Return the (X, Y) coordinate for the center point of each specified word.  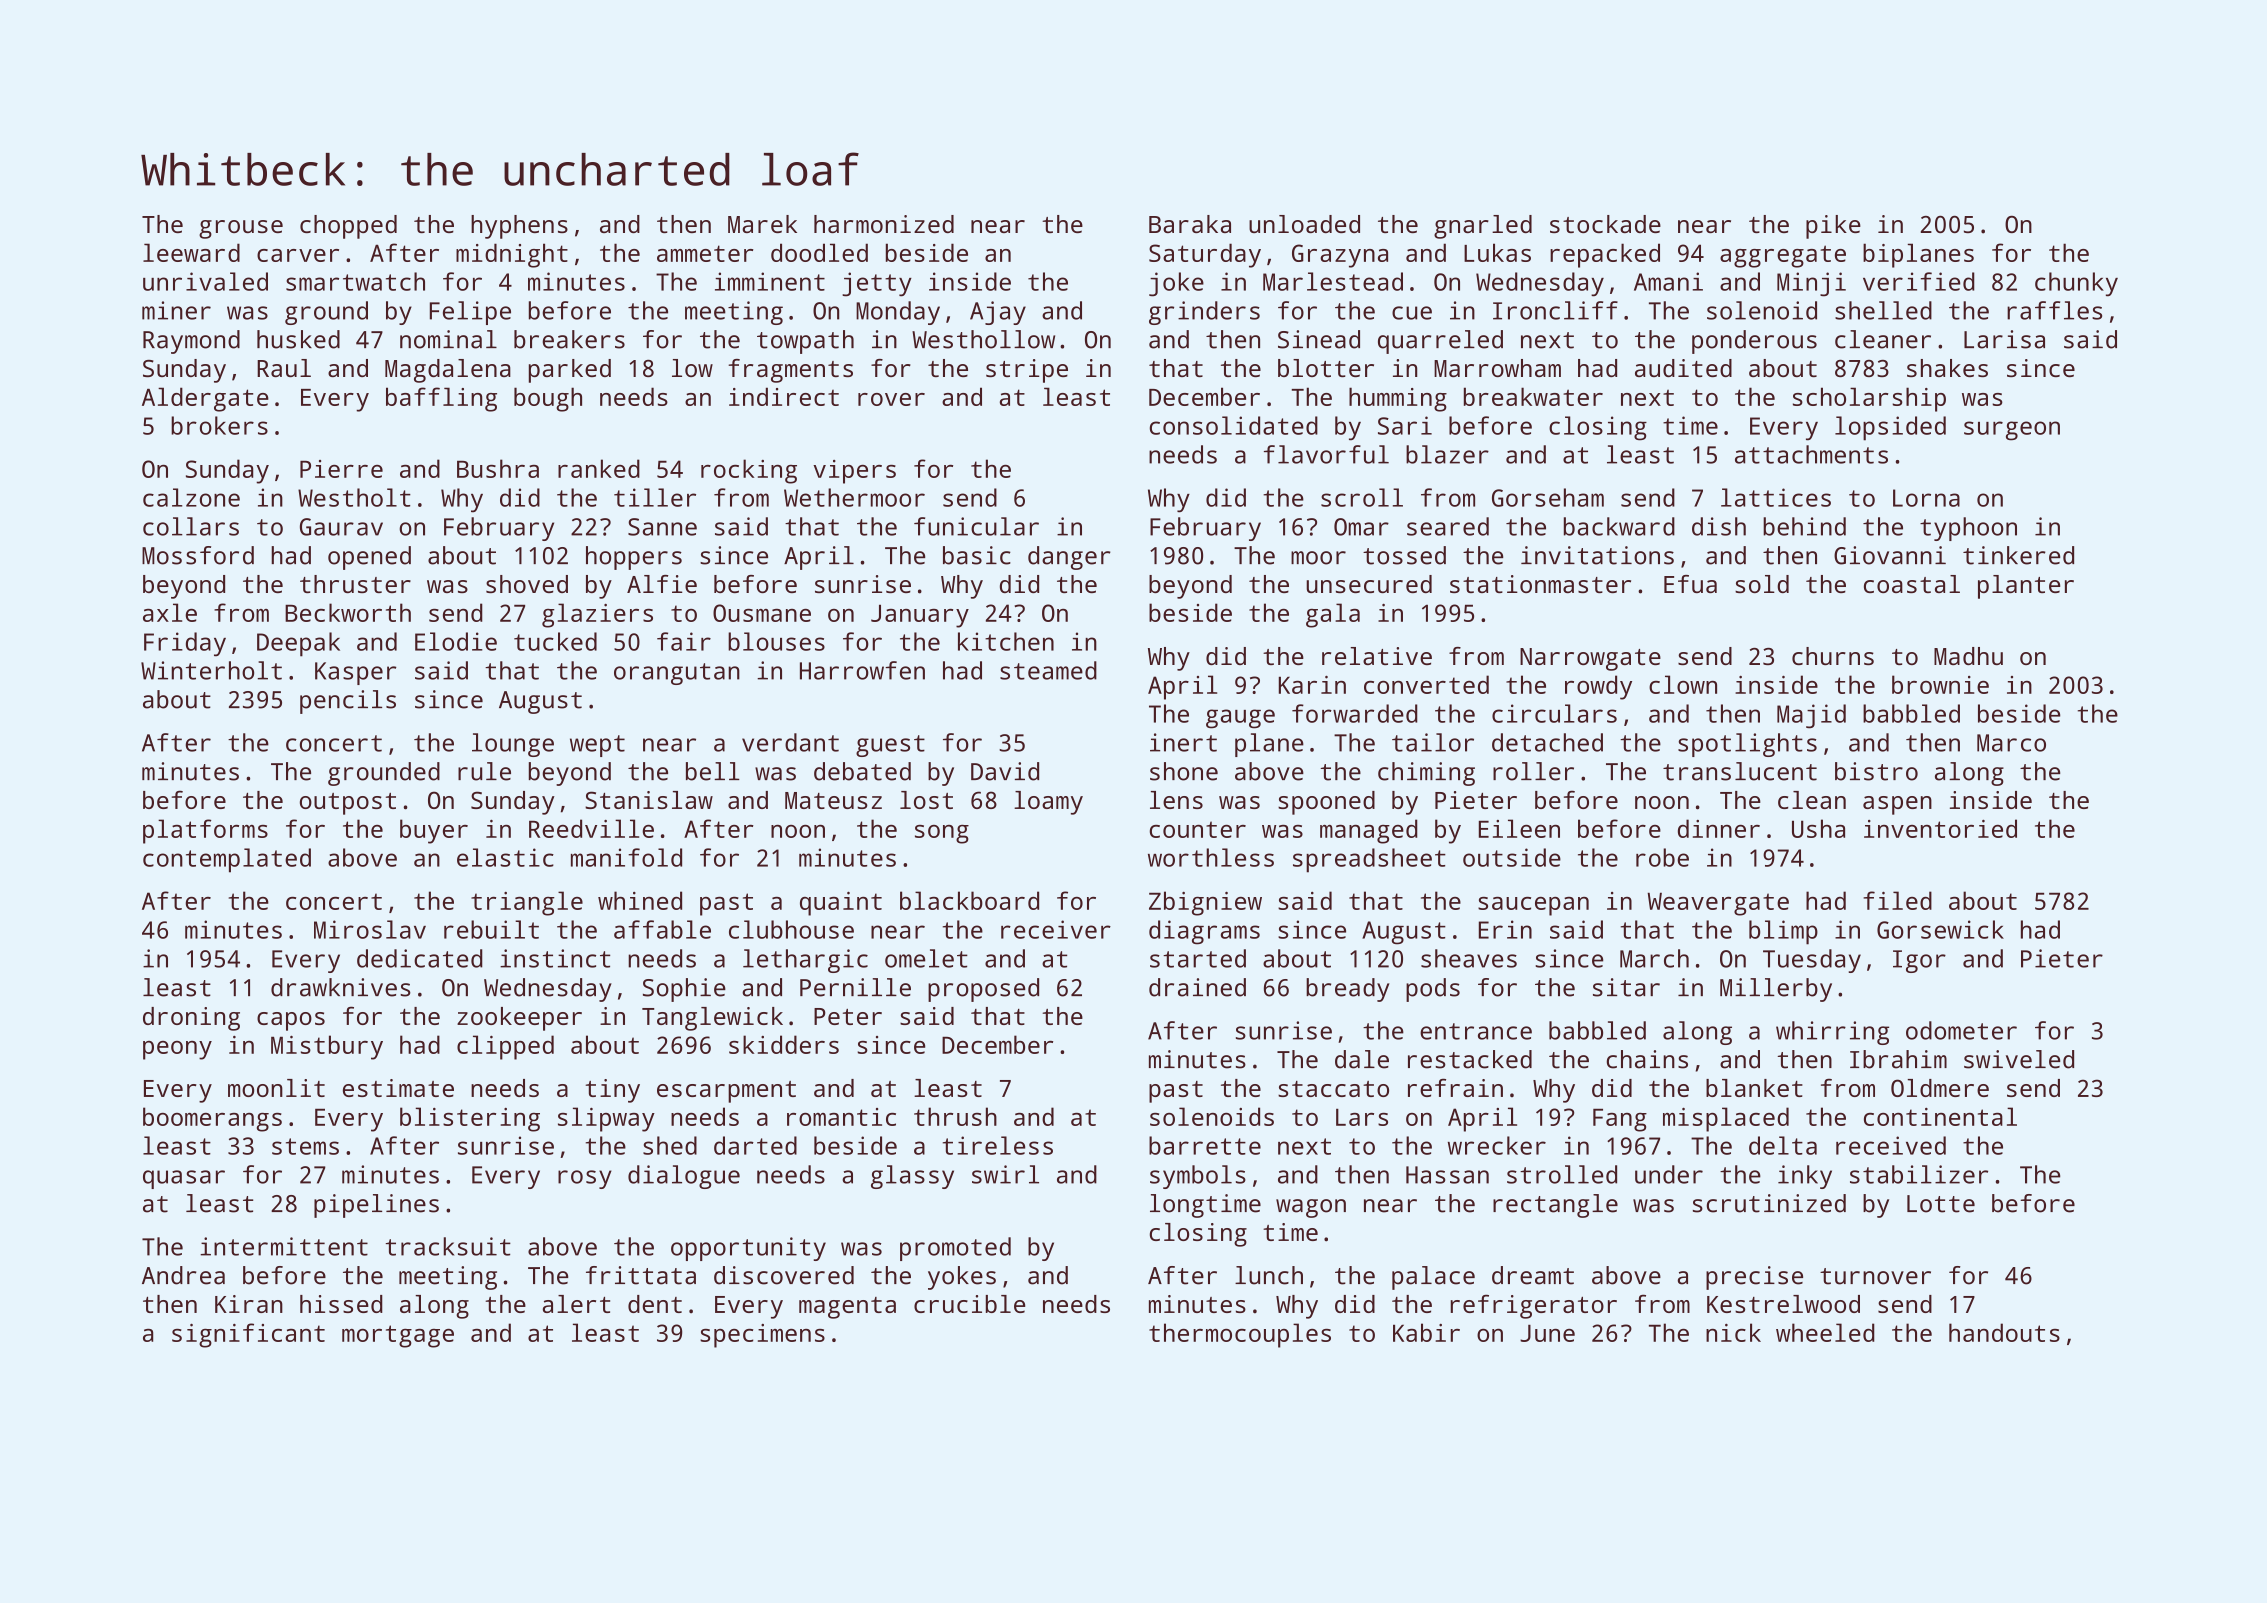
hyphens (519, 227)
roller (1533, 771)
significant (248, 1335)
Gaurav (341, 527)
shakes (1947, 368)
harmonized (884, 224)
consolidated (1234, 425)
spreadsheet (1369, 860)
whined (640, 900)
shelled (1883, 310)
